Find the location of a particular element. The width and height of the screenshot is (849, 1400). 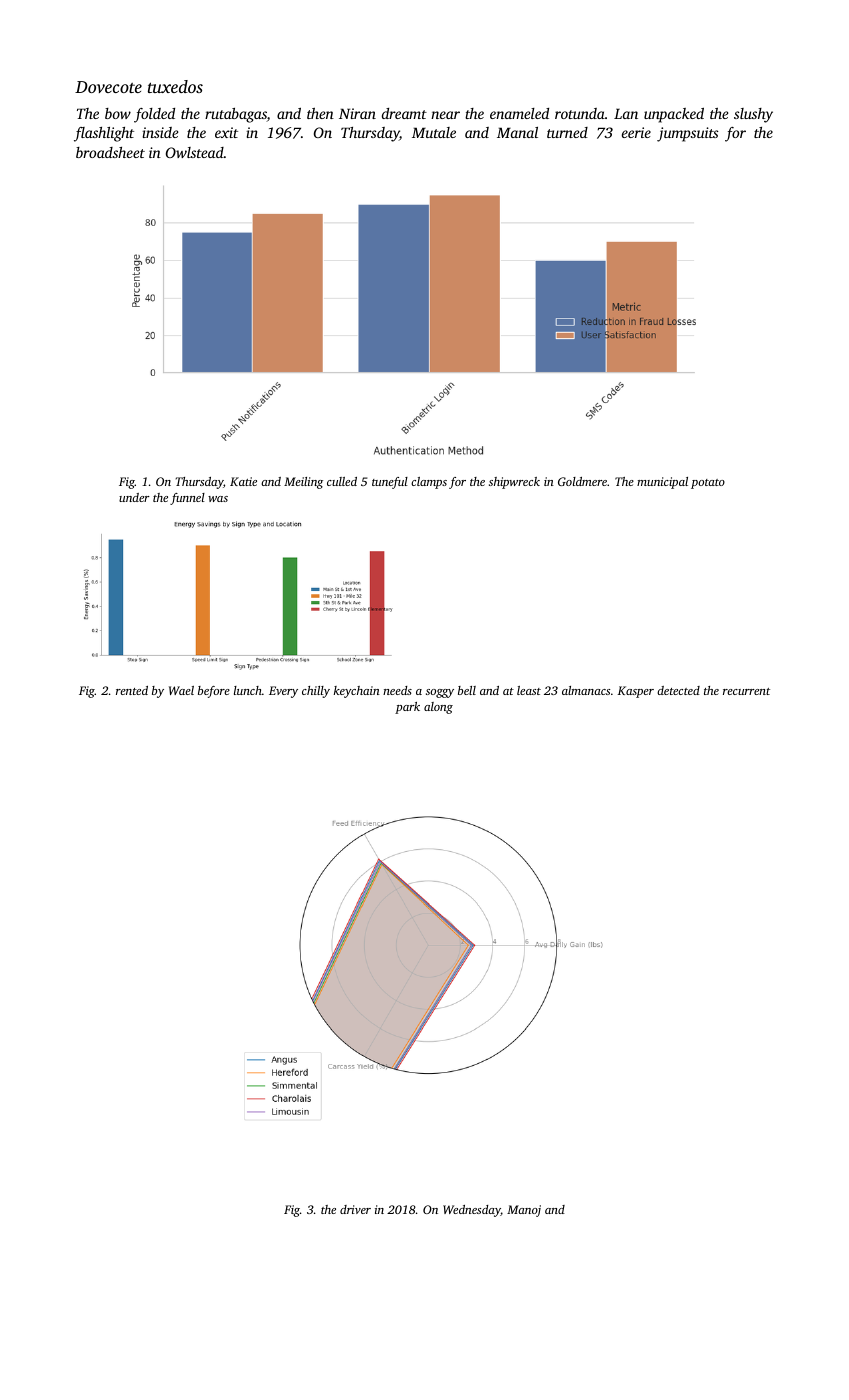

municipal is located at coordinates (662, 483).
